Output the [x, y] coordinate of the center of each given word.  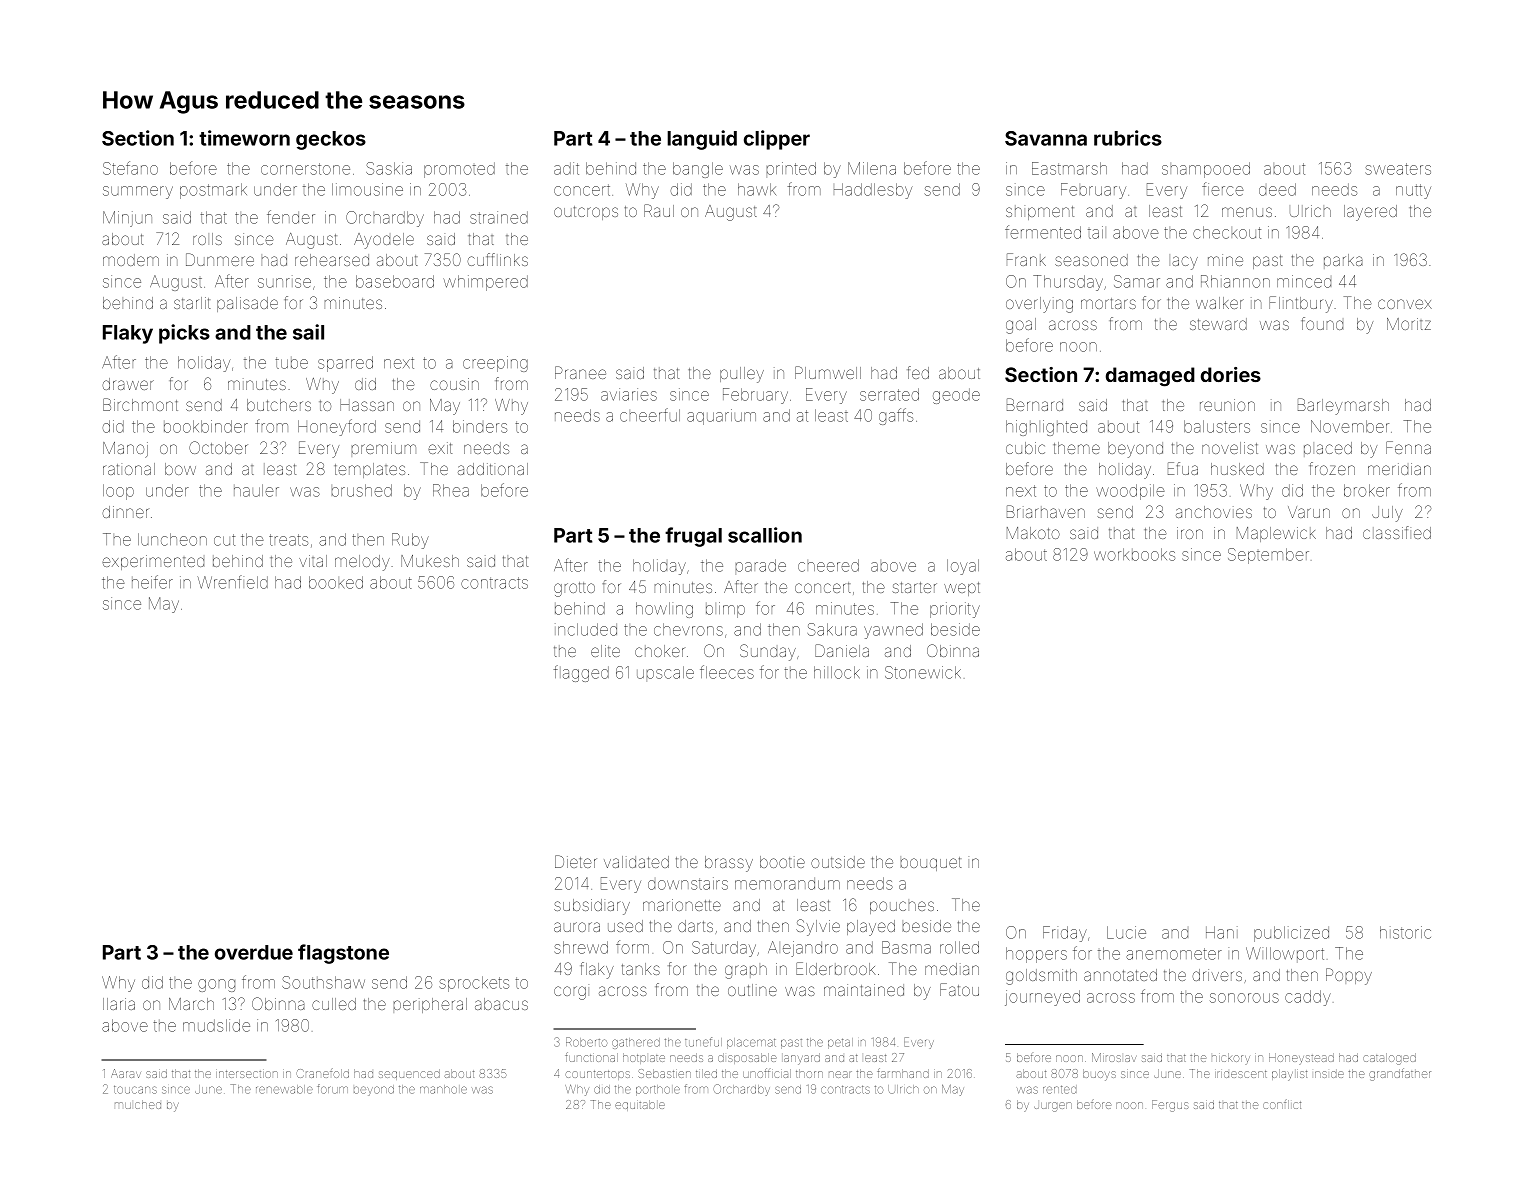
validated [636, 862]
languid [702, 140]
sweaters [1398, 169]
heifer [152, 582]
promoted [459, 170]
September [1268, 556]
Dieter [576, 861]
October [218, 447]
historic [1405, 932]
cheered [828, 565]
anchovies [1214, 512]
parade [761, 565]
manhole [443, 1089]
